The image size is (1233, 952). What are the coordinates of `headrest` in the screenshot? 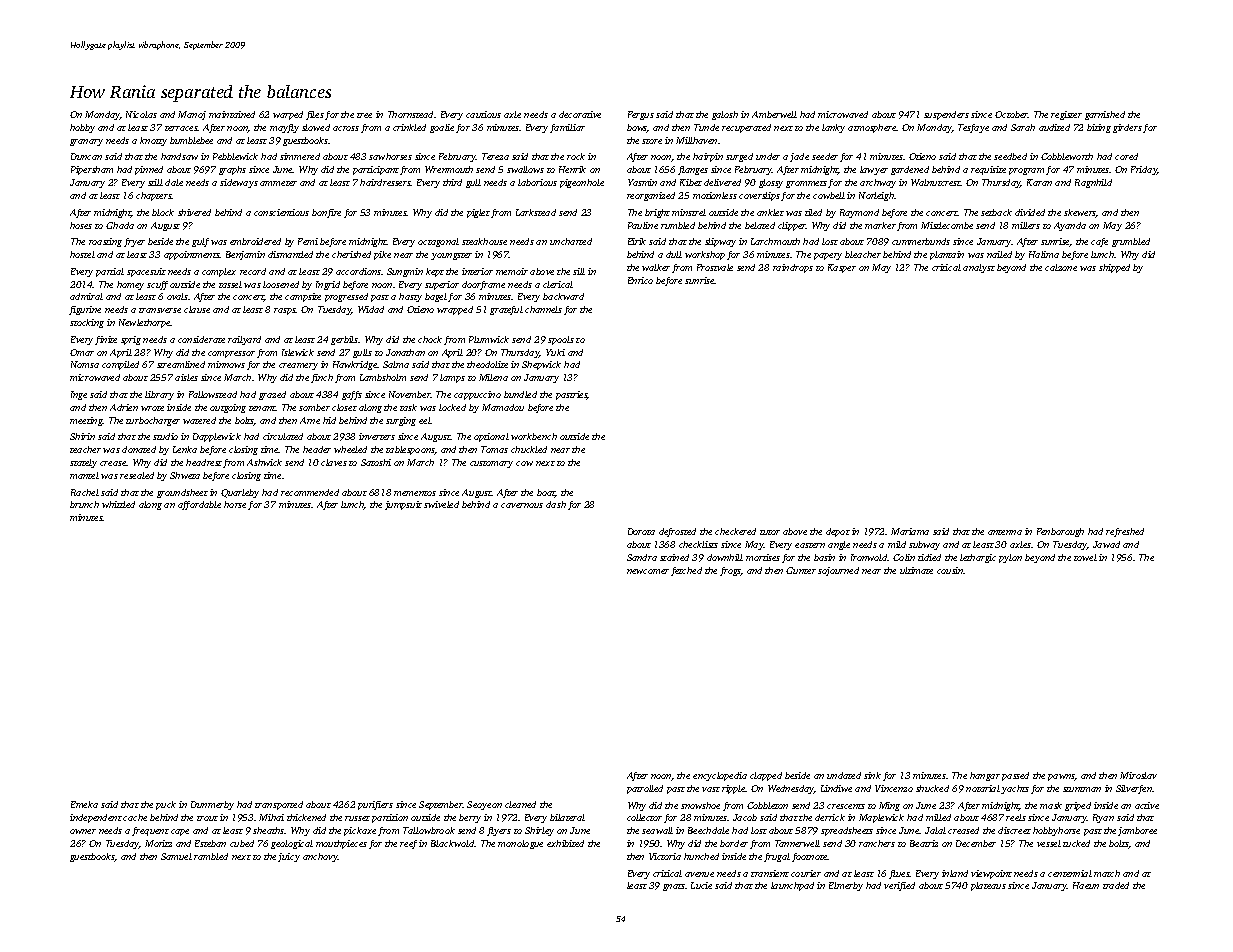 It's located at (204, 462).
